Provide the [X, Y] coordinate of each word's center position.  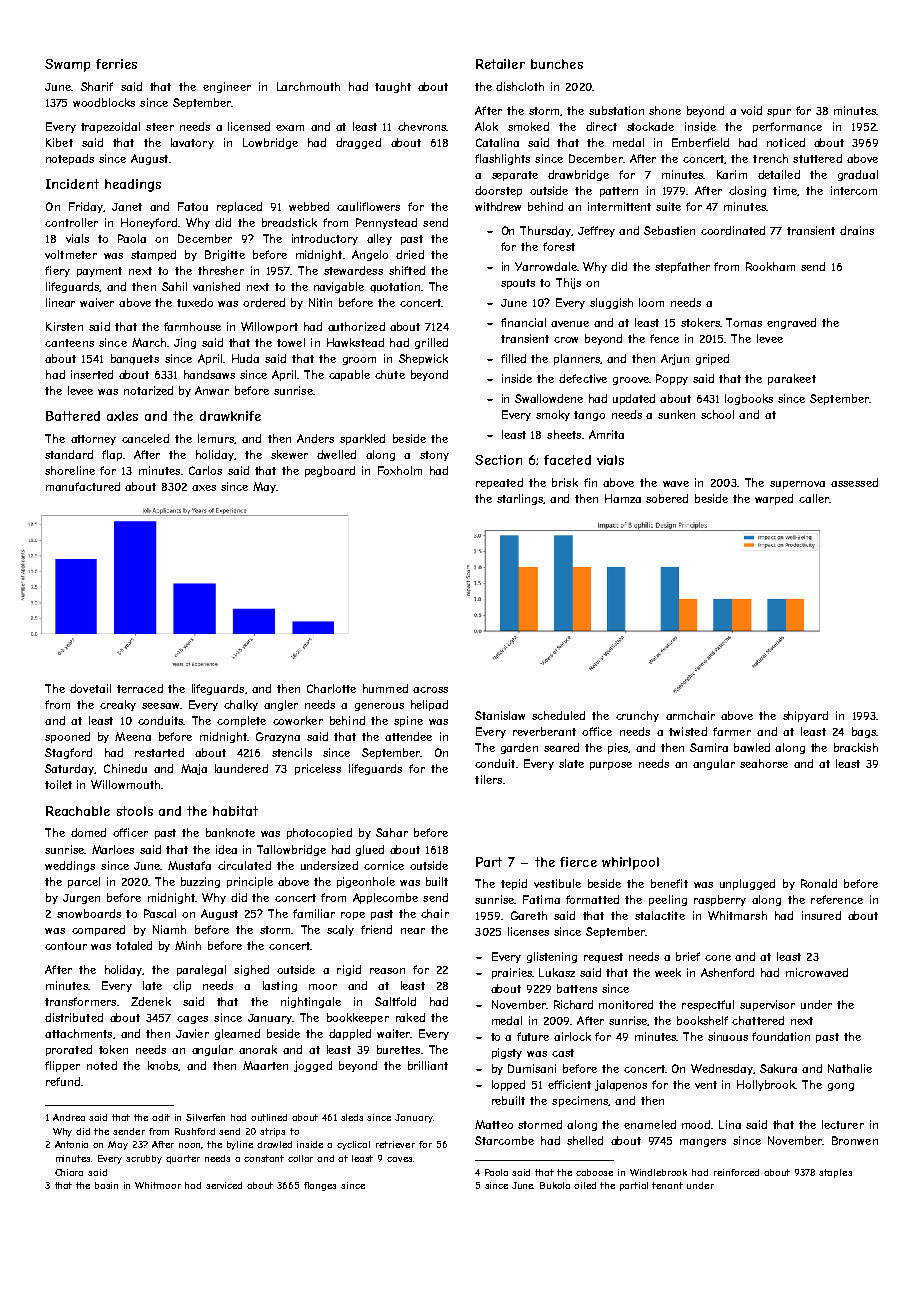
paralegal [201, 970]
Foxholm [400, 470]
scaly [340, 930]
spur [779, 113]
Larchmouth [308, 86]
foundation [781, 1036]
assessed [854, 482]
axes [204, 488]
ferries [116, 64]
